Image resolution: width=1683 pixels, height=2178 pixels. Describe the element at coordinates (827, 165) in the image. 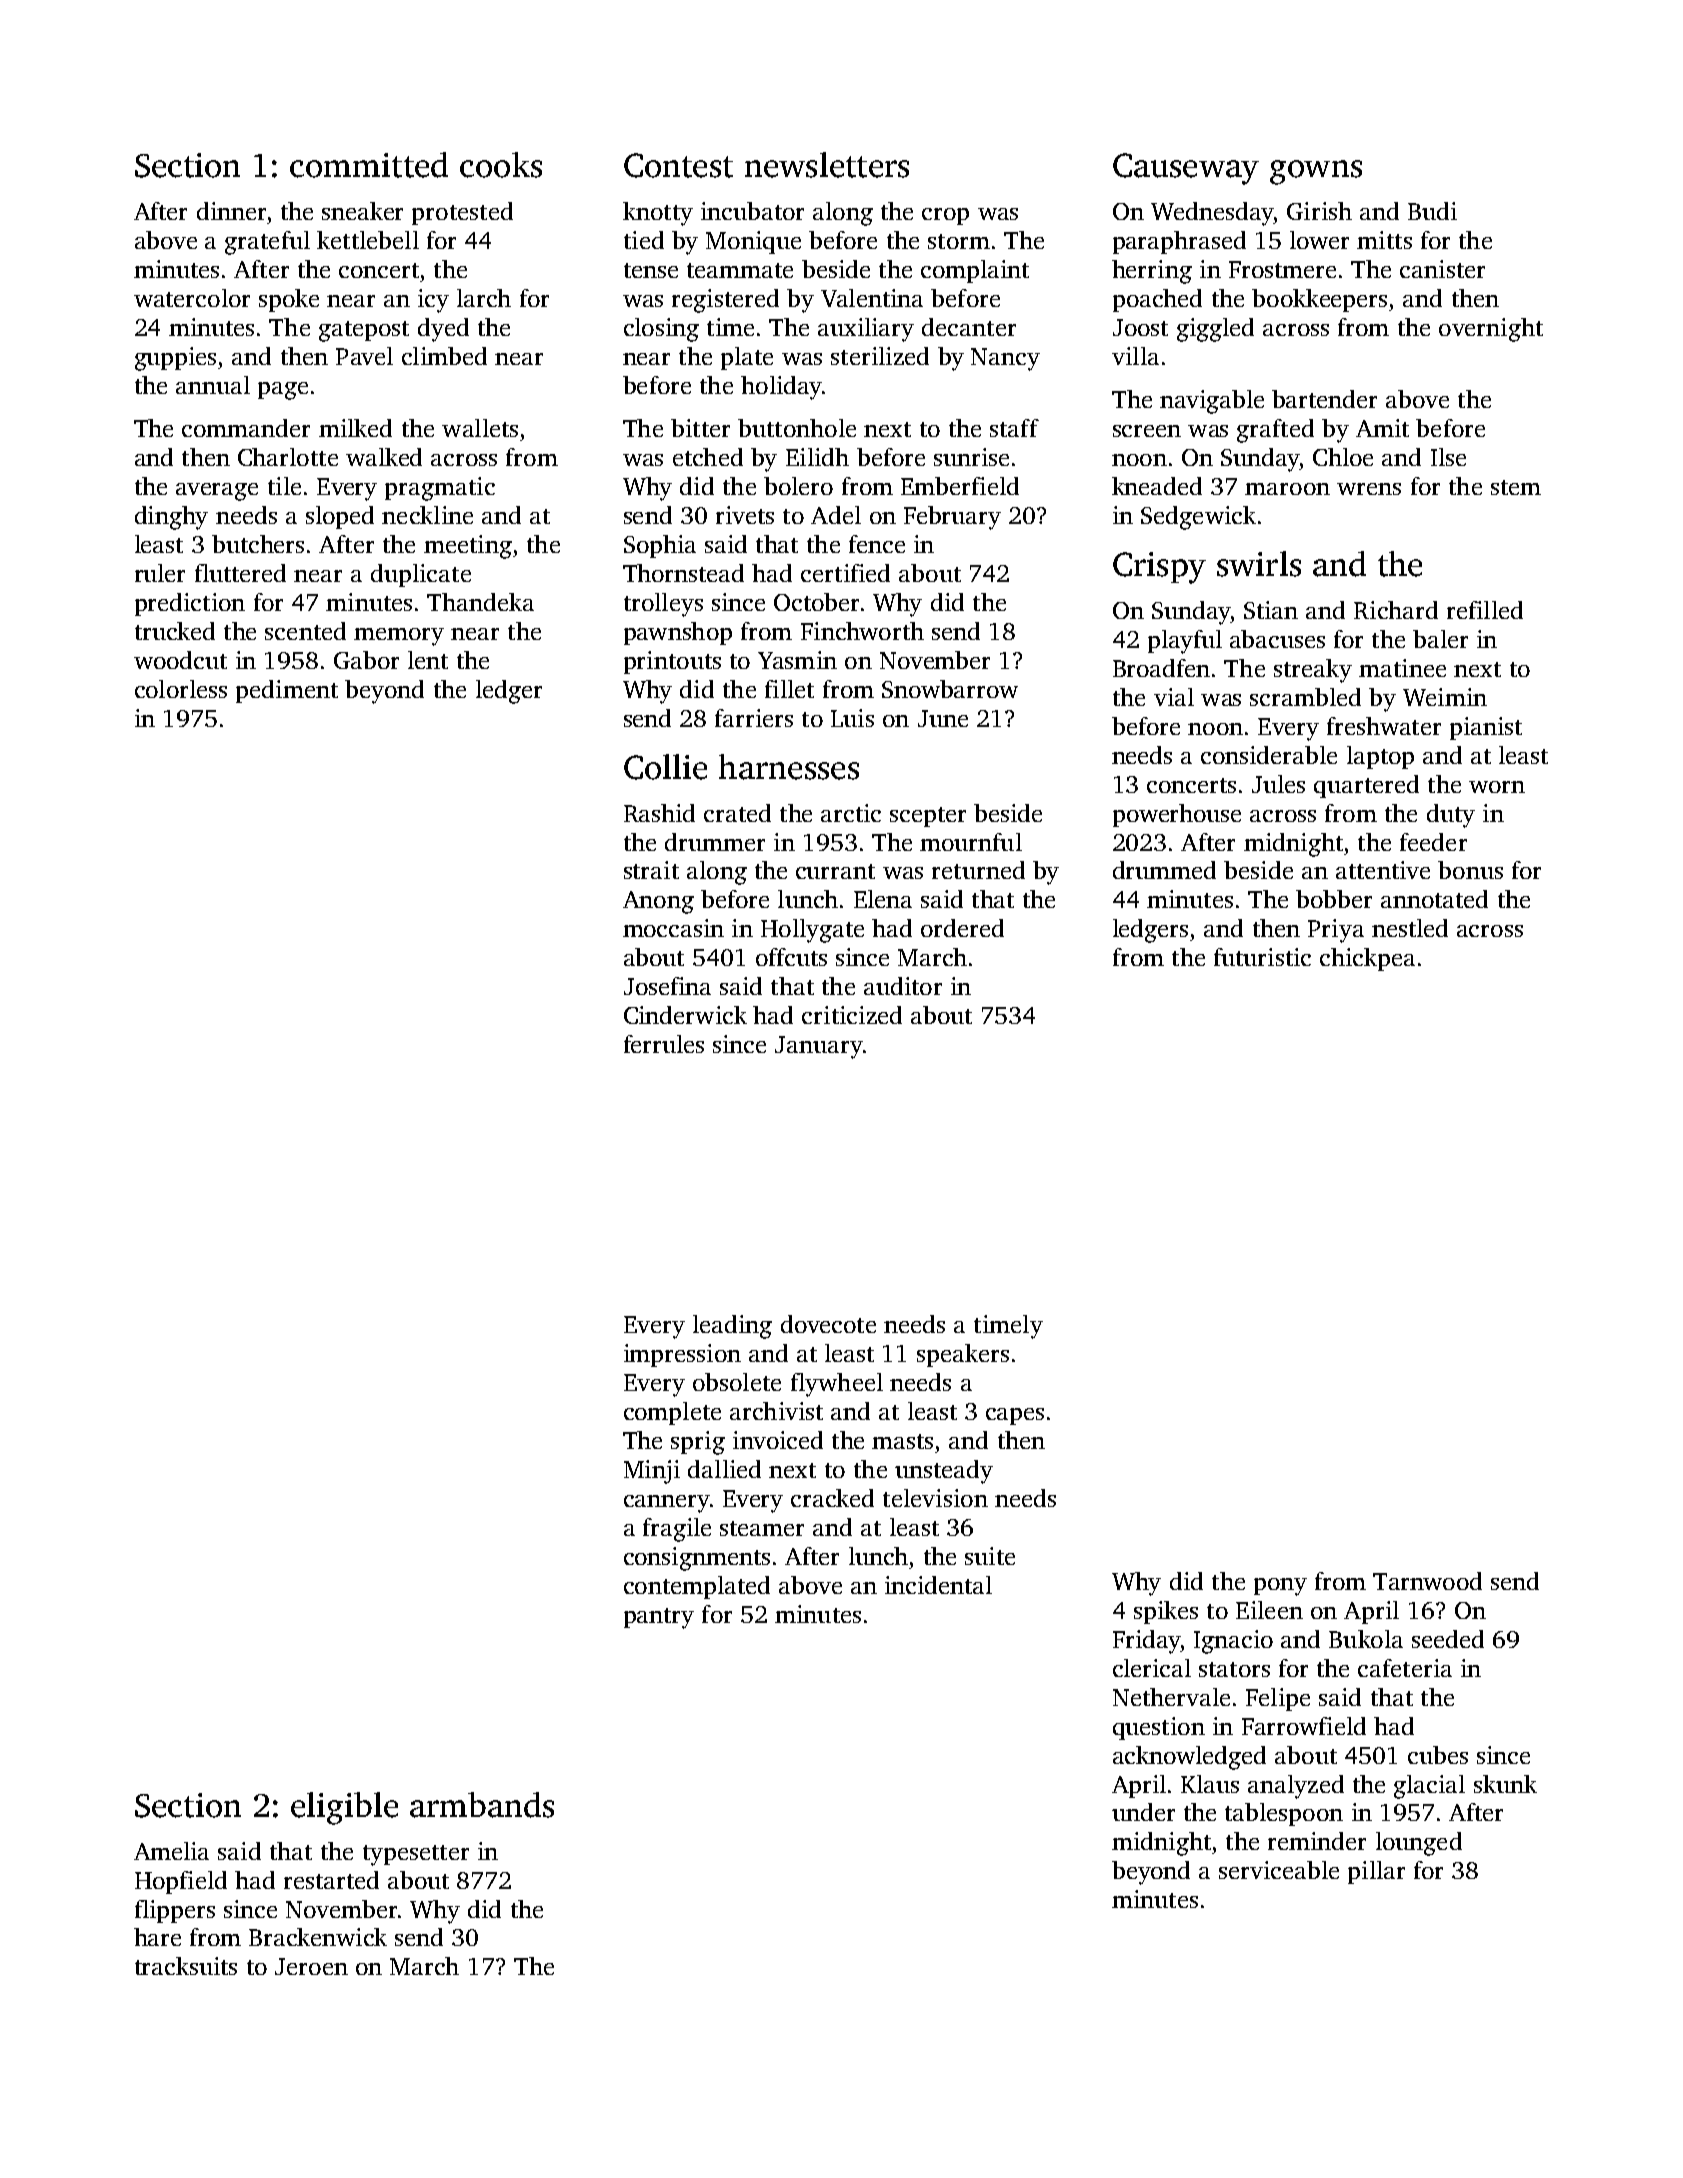

I see `newsletters` at that location.
